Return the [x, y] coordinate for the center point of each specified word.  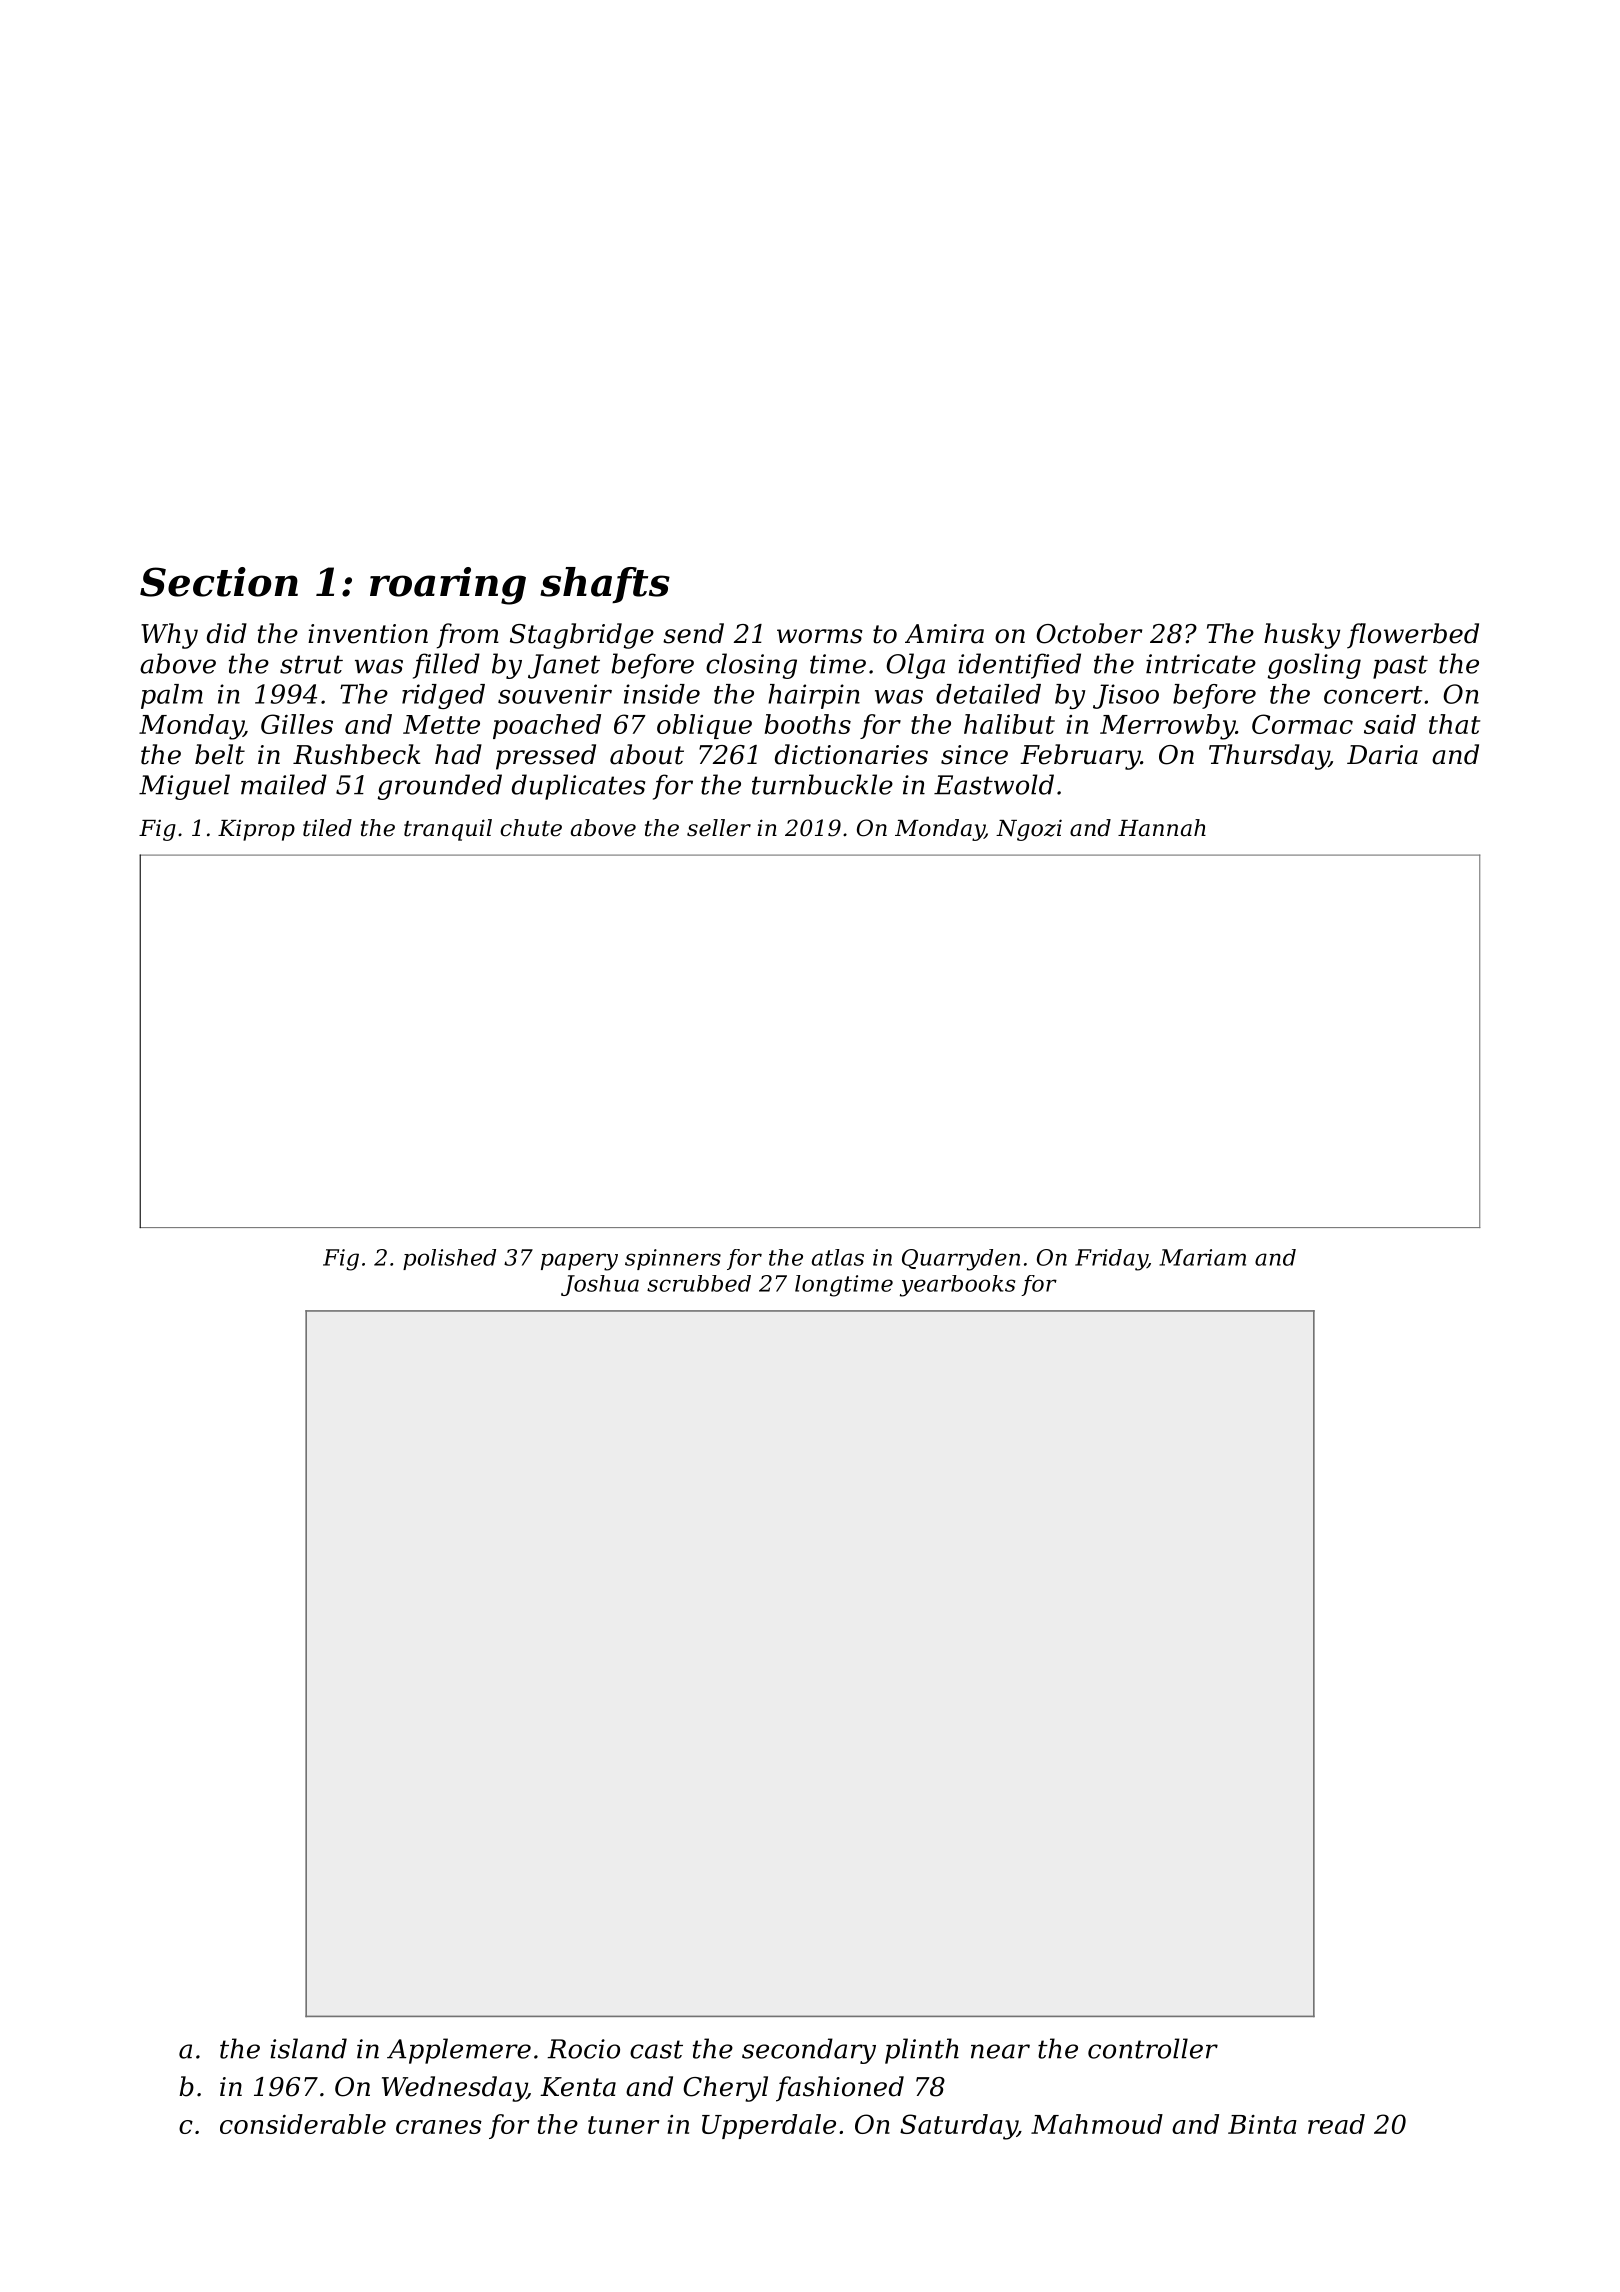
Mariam [1202, 1257]
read [1336, 2124]
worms [820, 636]
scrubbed [699, 1283]
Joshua [600, 1285]
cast [656, 2049]
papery [579, 1262]
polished [449, 1259]
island [308, 2048]
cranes [439, 2127]
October [1089, 633]
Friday [1111, 1260]
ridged [443, 696]
